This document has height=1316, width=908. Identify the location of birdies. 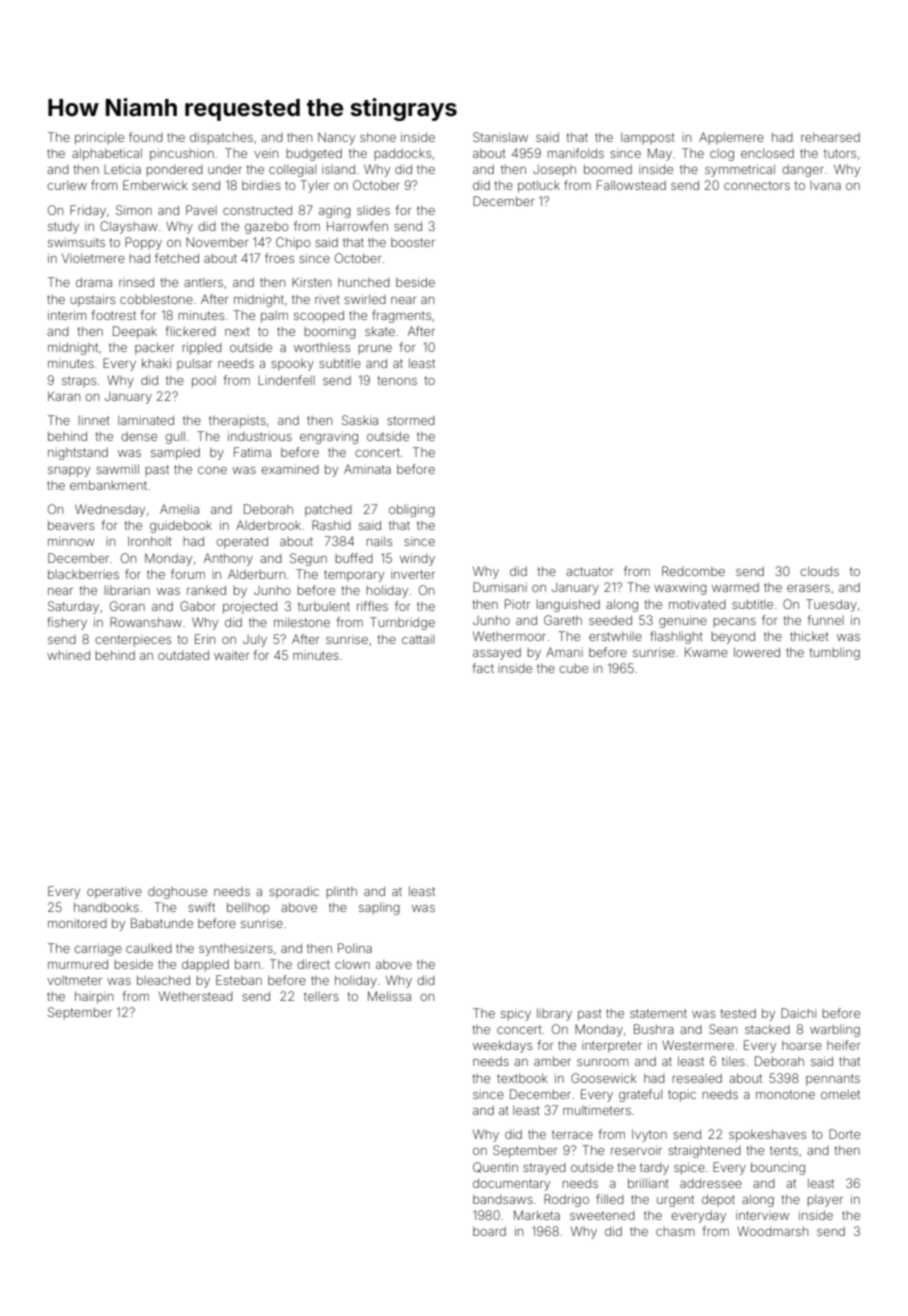
(261, 185).
